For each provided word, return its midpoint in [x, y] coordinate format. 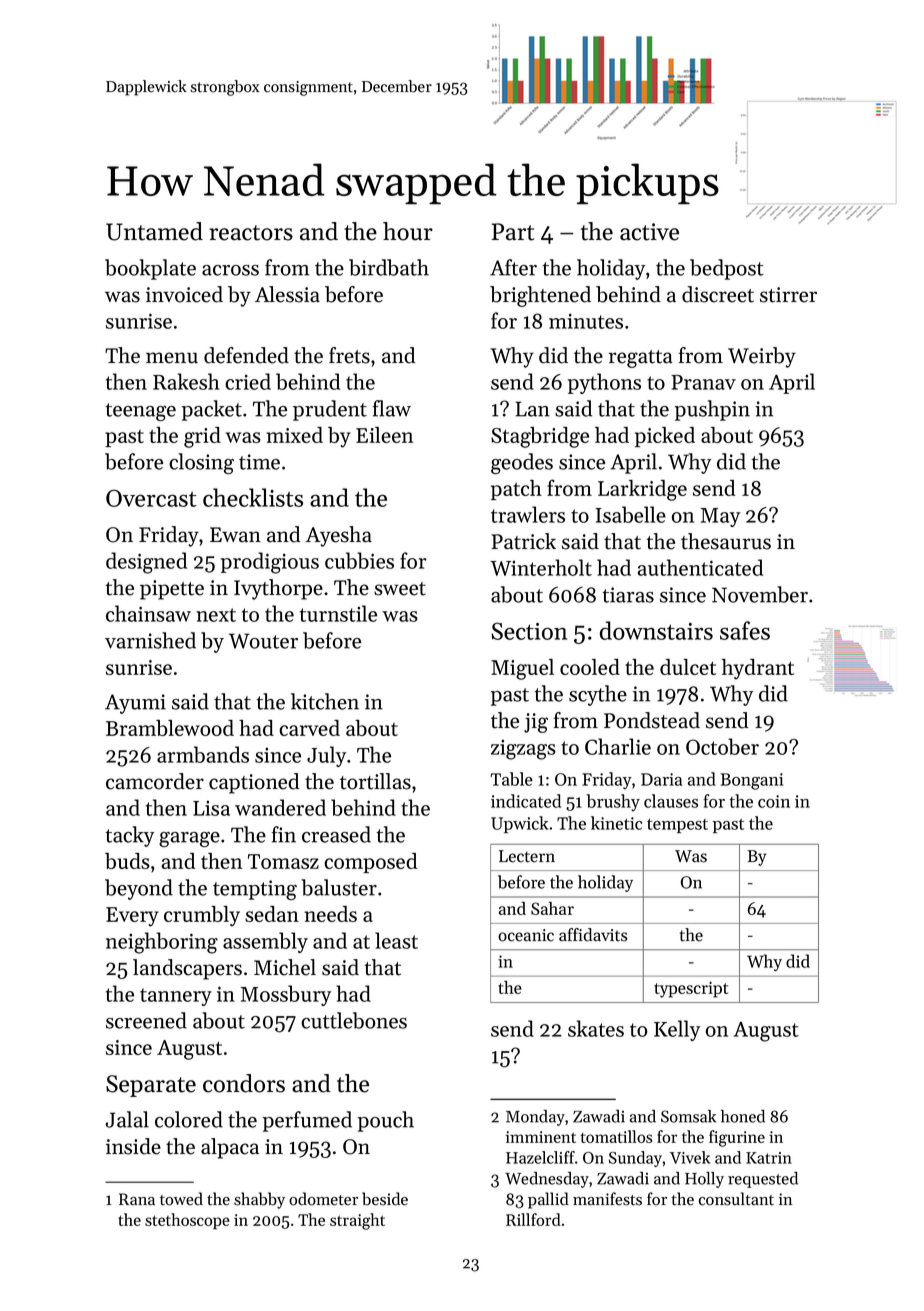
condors [244, 1083]
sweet [400, 589]
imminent [541, 1137]
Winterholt [541, 567]
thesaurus [726, 541]
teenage [140, 412]
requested [763, 1180]
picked [665, 437]
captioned [254, 783]
